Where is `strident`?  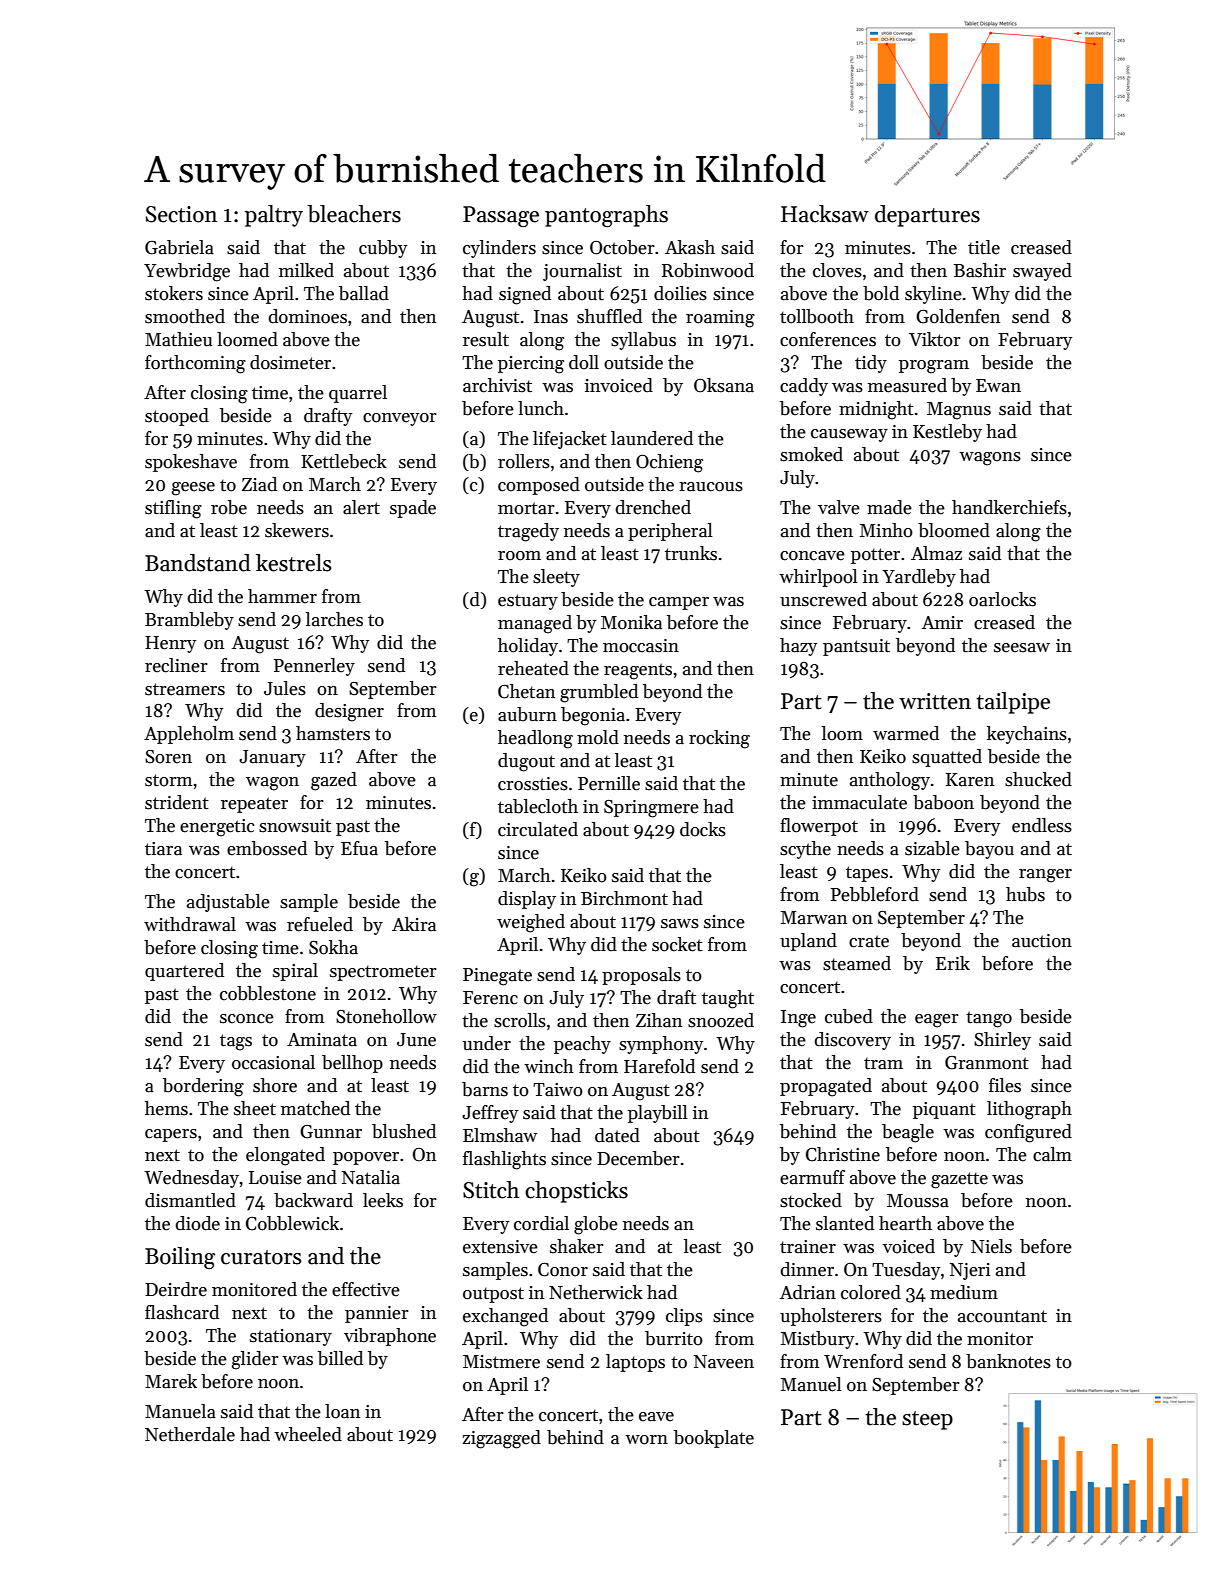
strident is located at coordinates (177, 802).
